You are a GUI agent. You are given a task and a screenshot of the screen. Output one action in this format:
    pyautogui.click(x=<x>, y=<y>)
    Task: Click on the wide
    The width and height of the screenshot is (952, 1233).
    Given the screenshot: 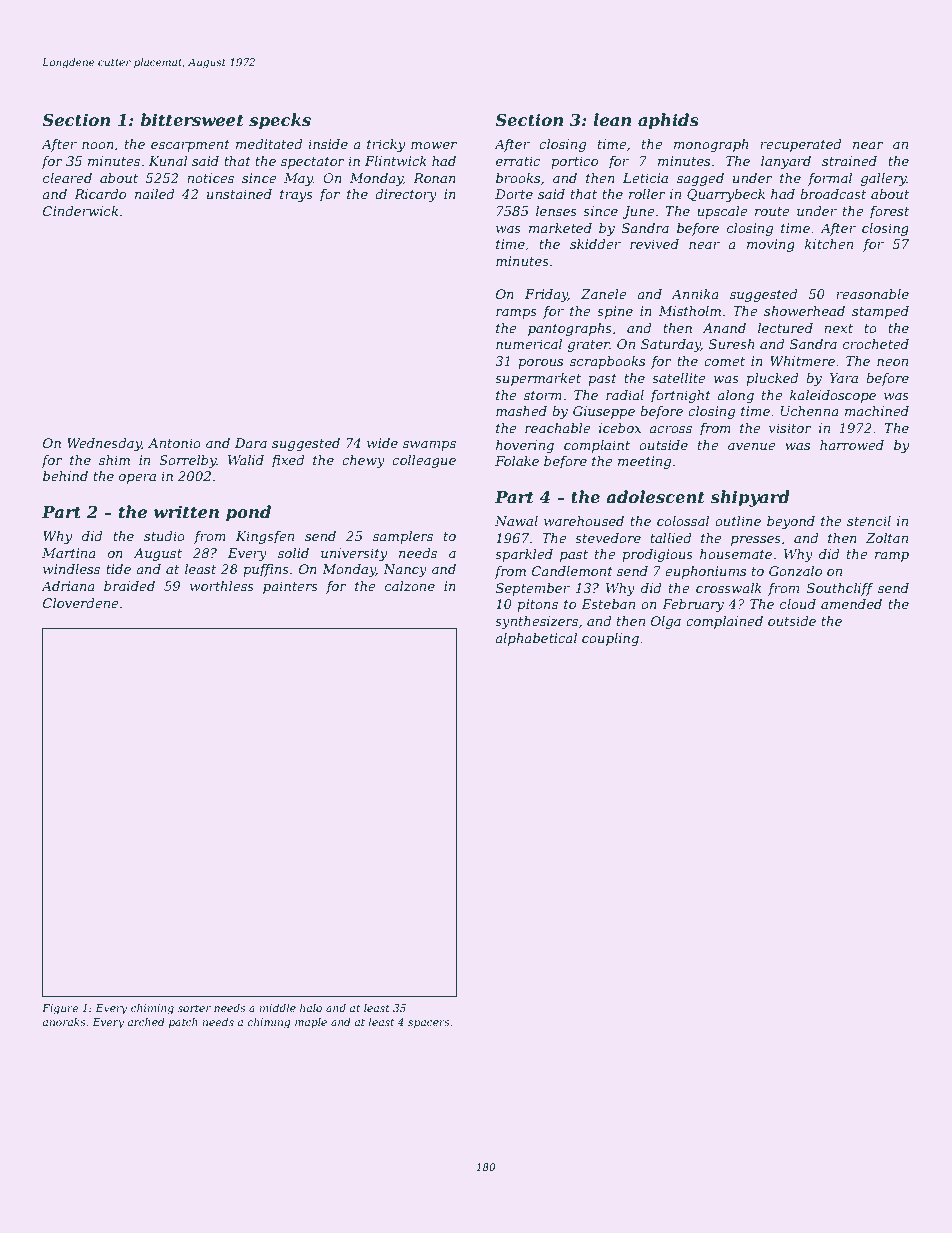 What is the action you would take?
    pyautogui.click(x=382, y=443)
